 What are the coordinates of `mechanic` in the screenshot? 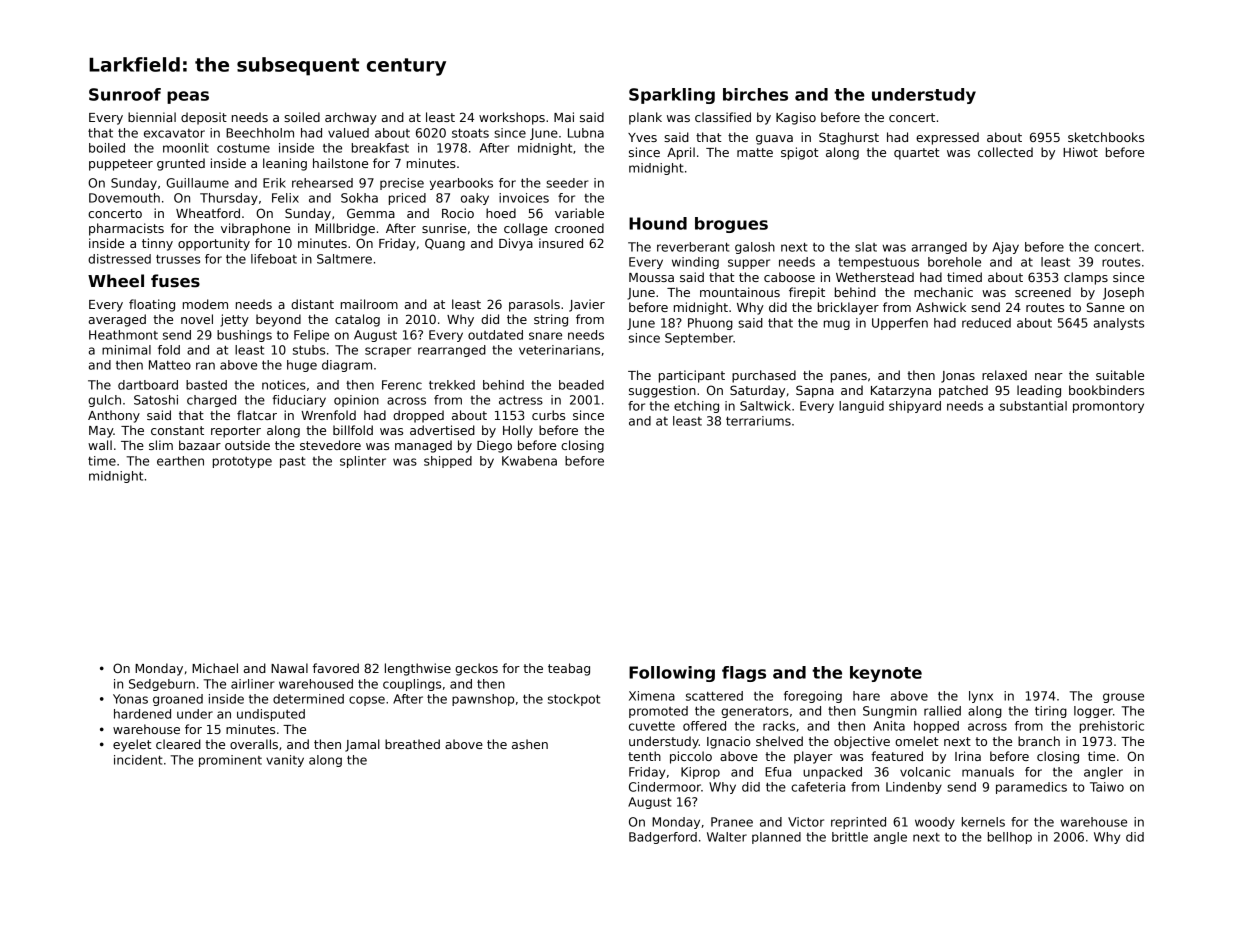 It's located at (943, 292).
